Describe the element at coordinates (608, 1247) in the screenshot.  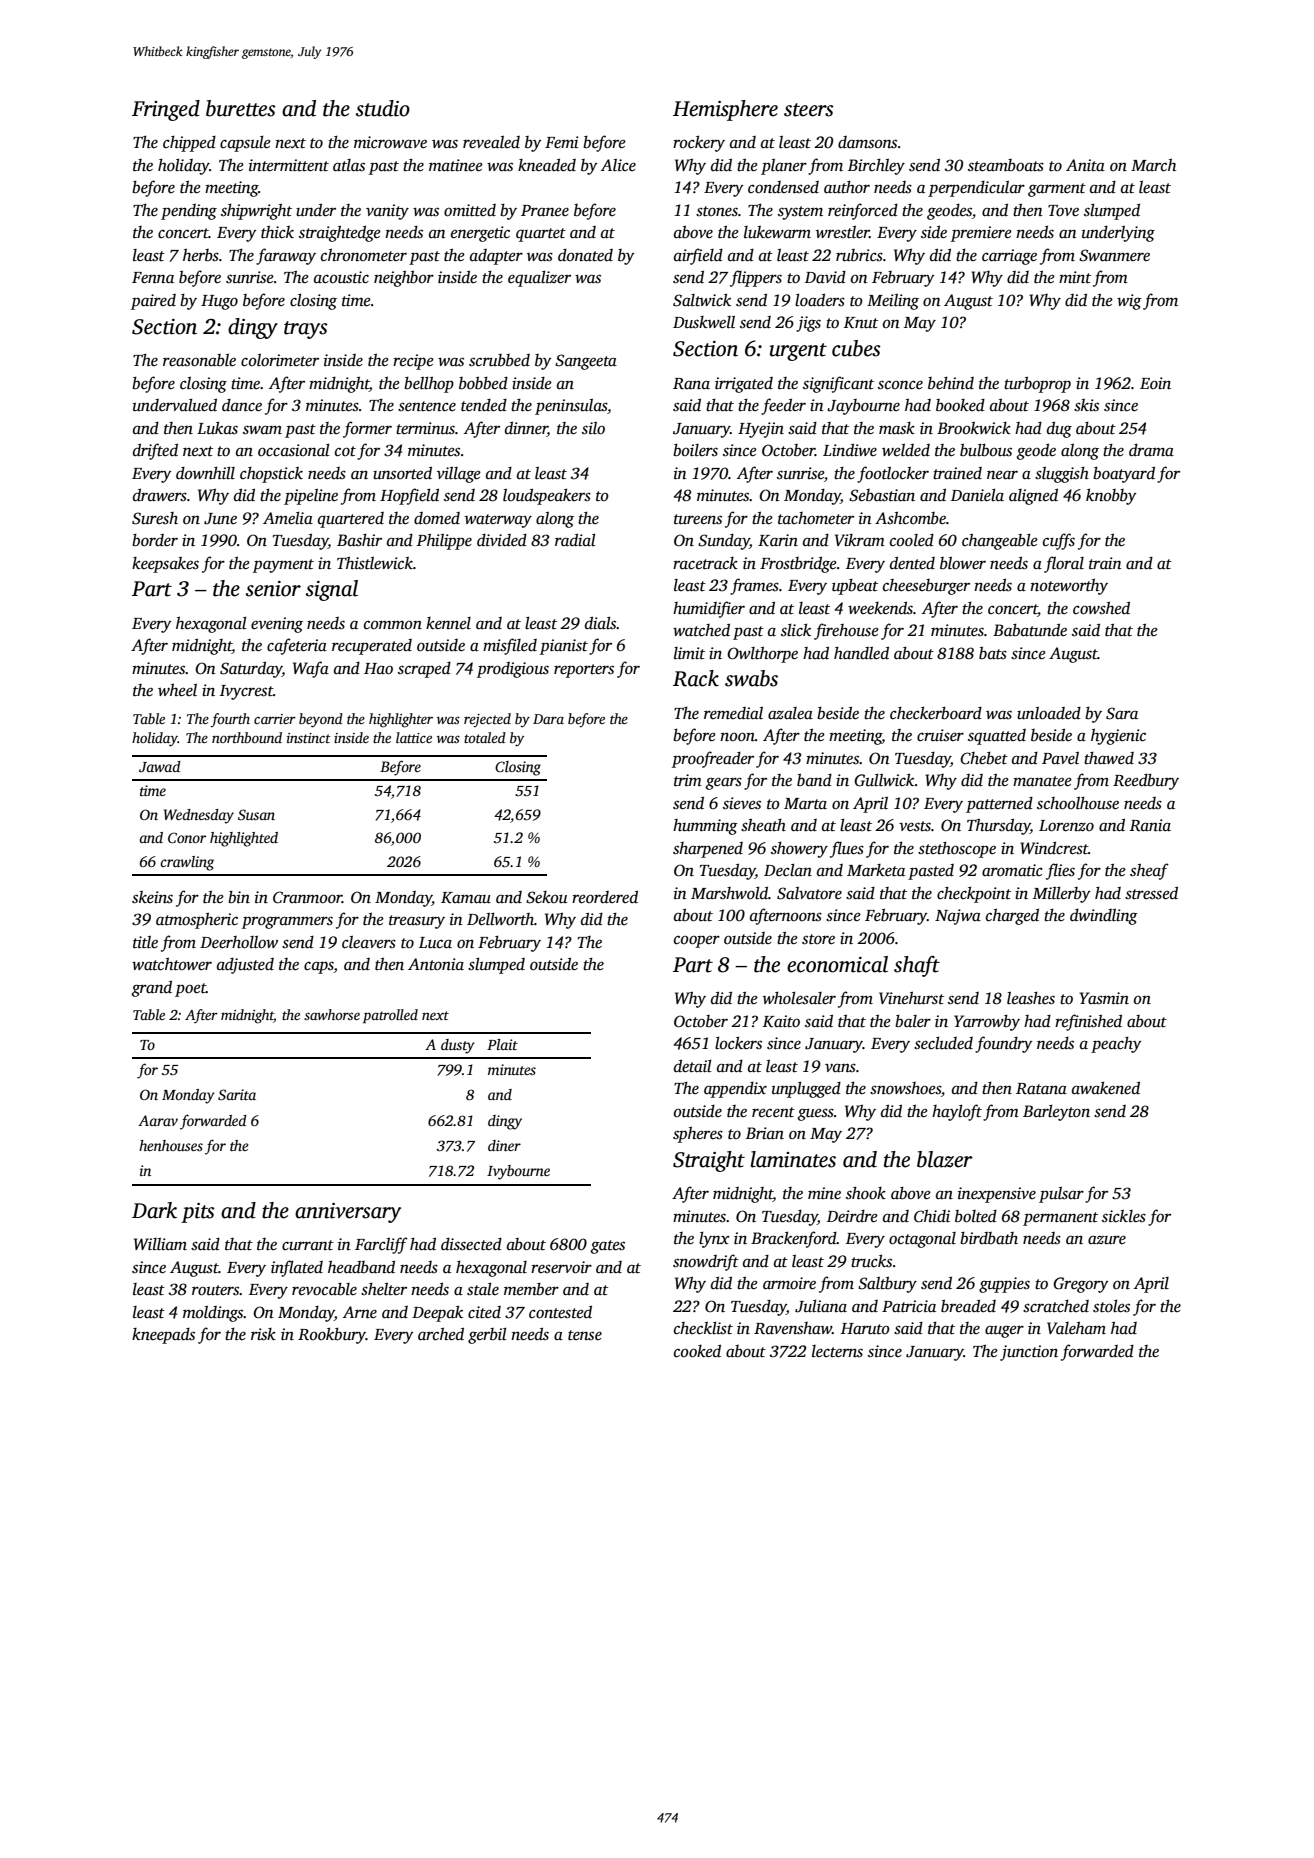
I see `gates` at that location.
